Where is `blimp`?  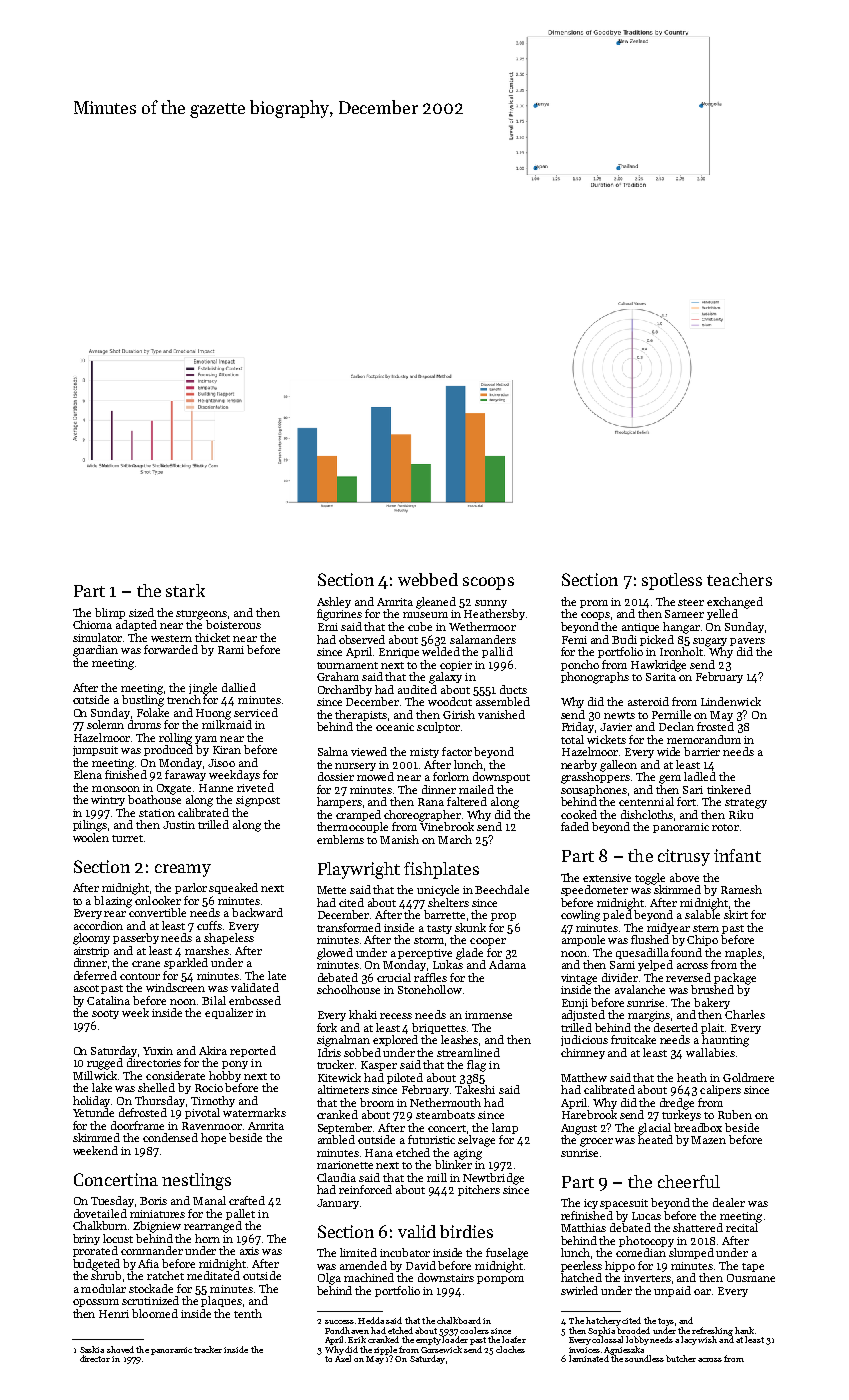
blimp is located at coordinates (110, 613).
